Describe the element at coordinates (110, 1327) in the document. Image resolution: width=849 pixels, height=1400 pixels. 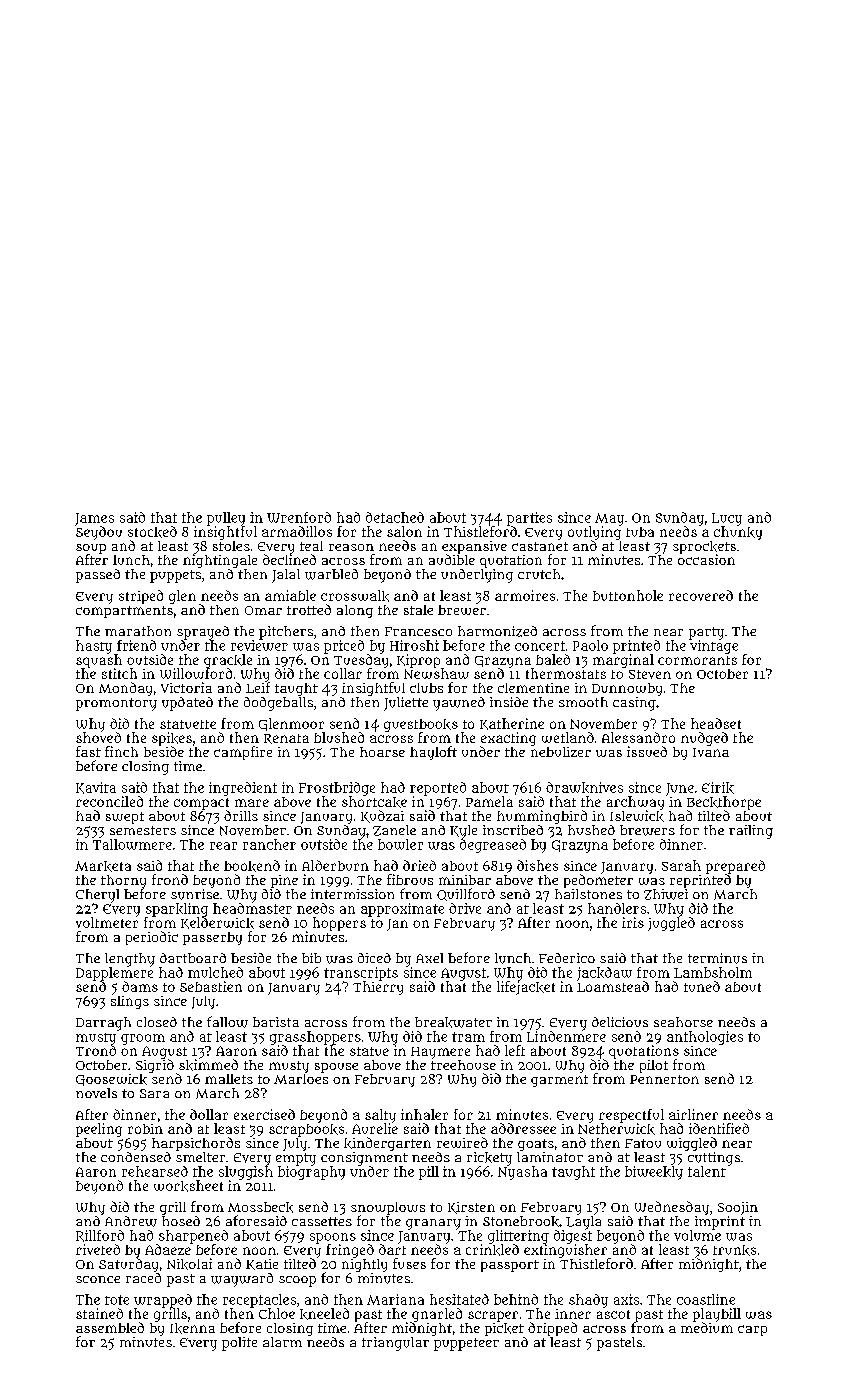
I see `assembled` at that location.
